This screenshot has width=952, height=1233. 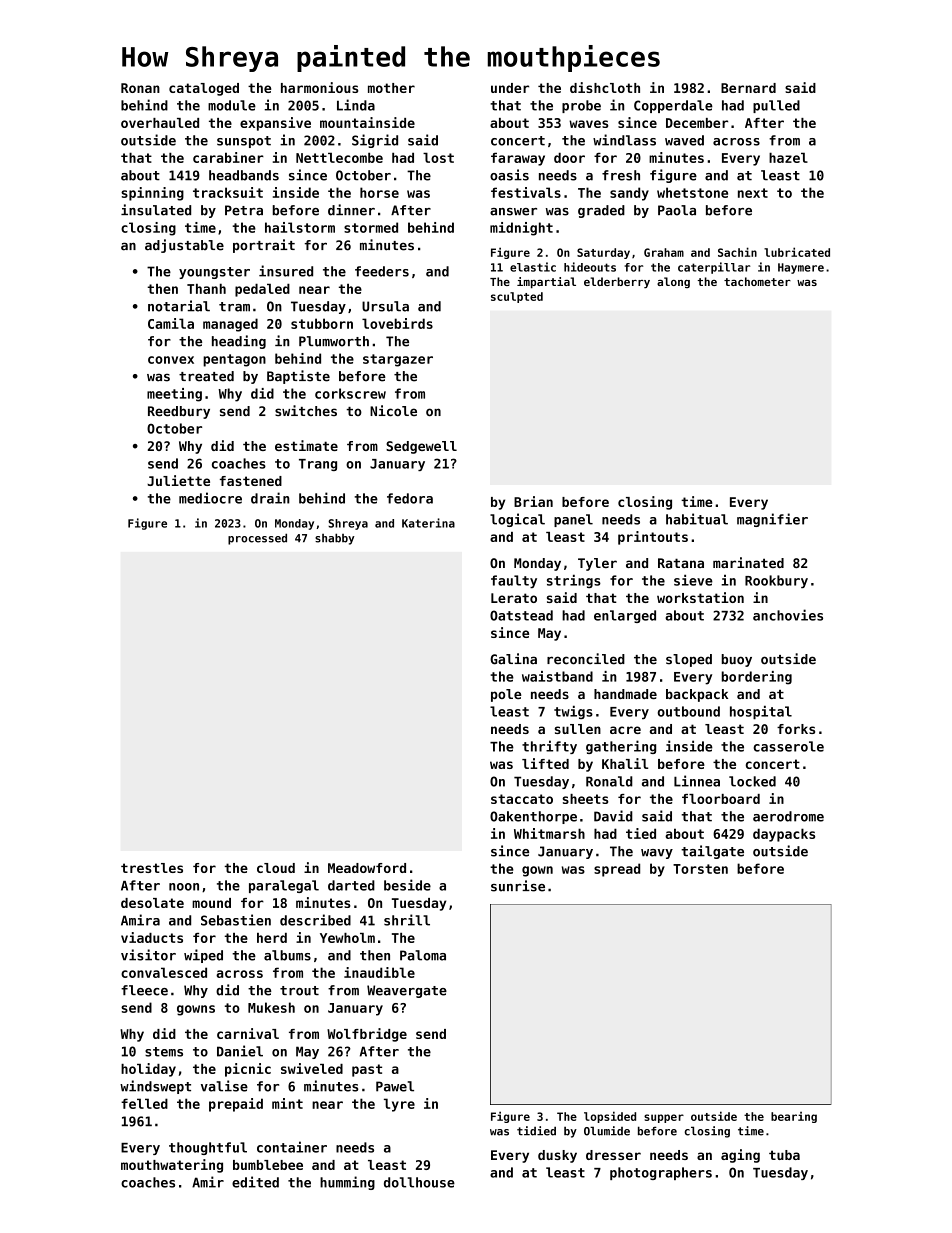 I want to click on module, so click(x=232, y=105).
